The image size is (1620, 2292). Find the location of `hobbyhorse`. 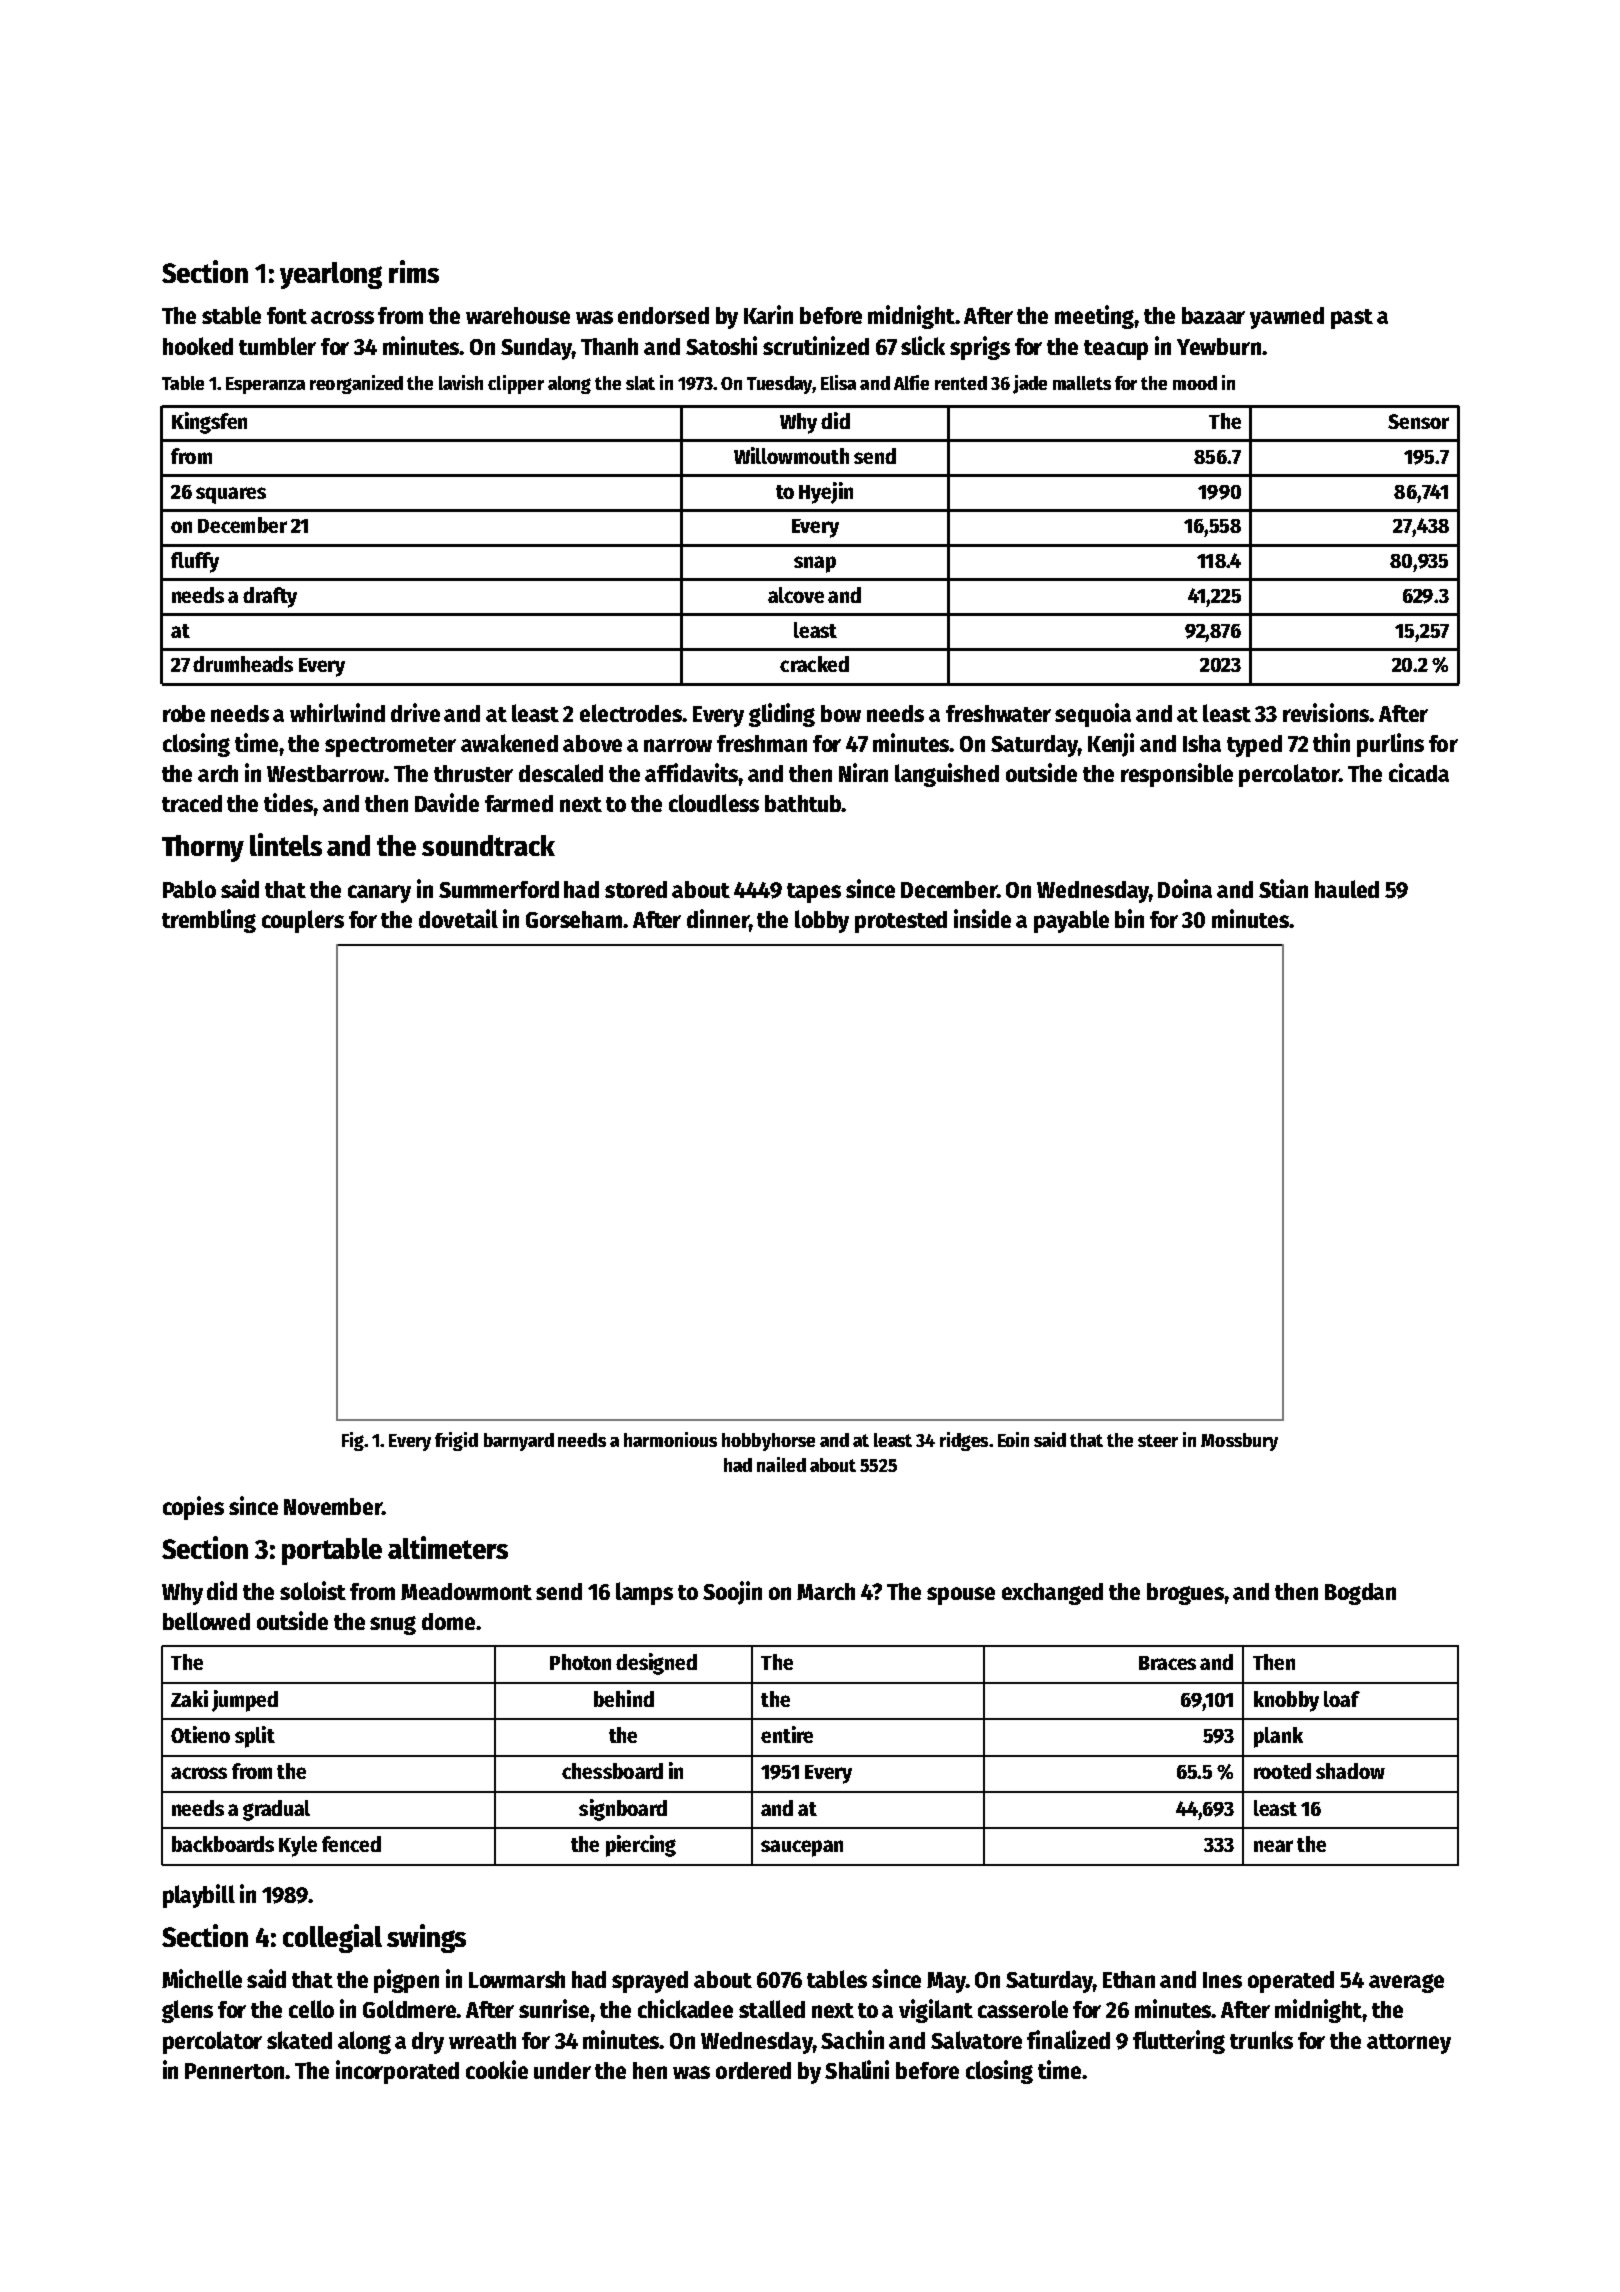

hobbyhorse is located at coordinates (768, 1442).
